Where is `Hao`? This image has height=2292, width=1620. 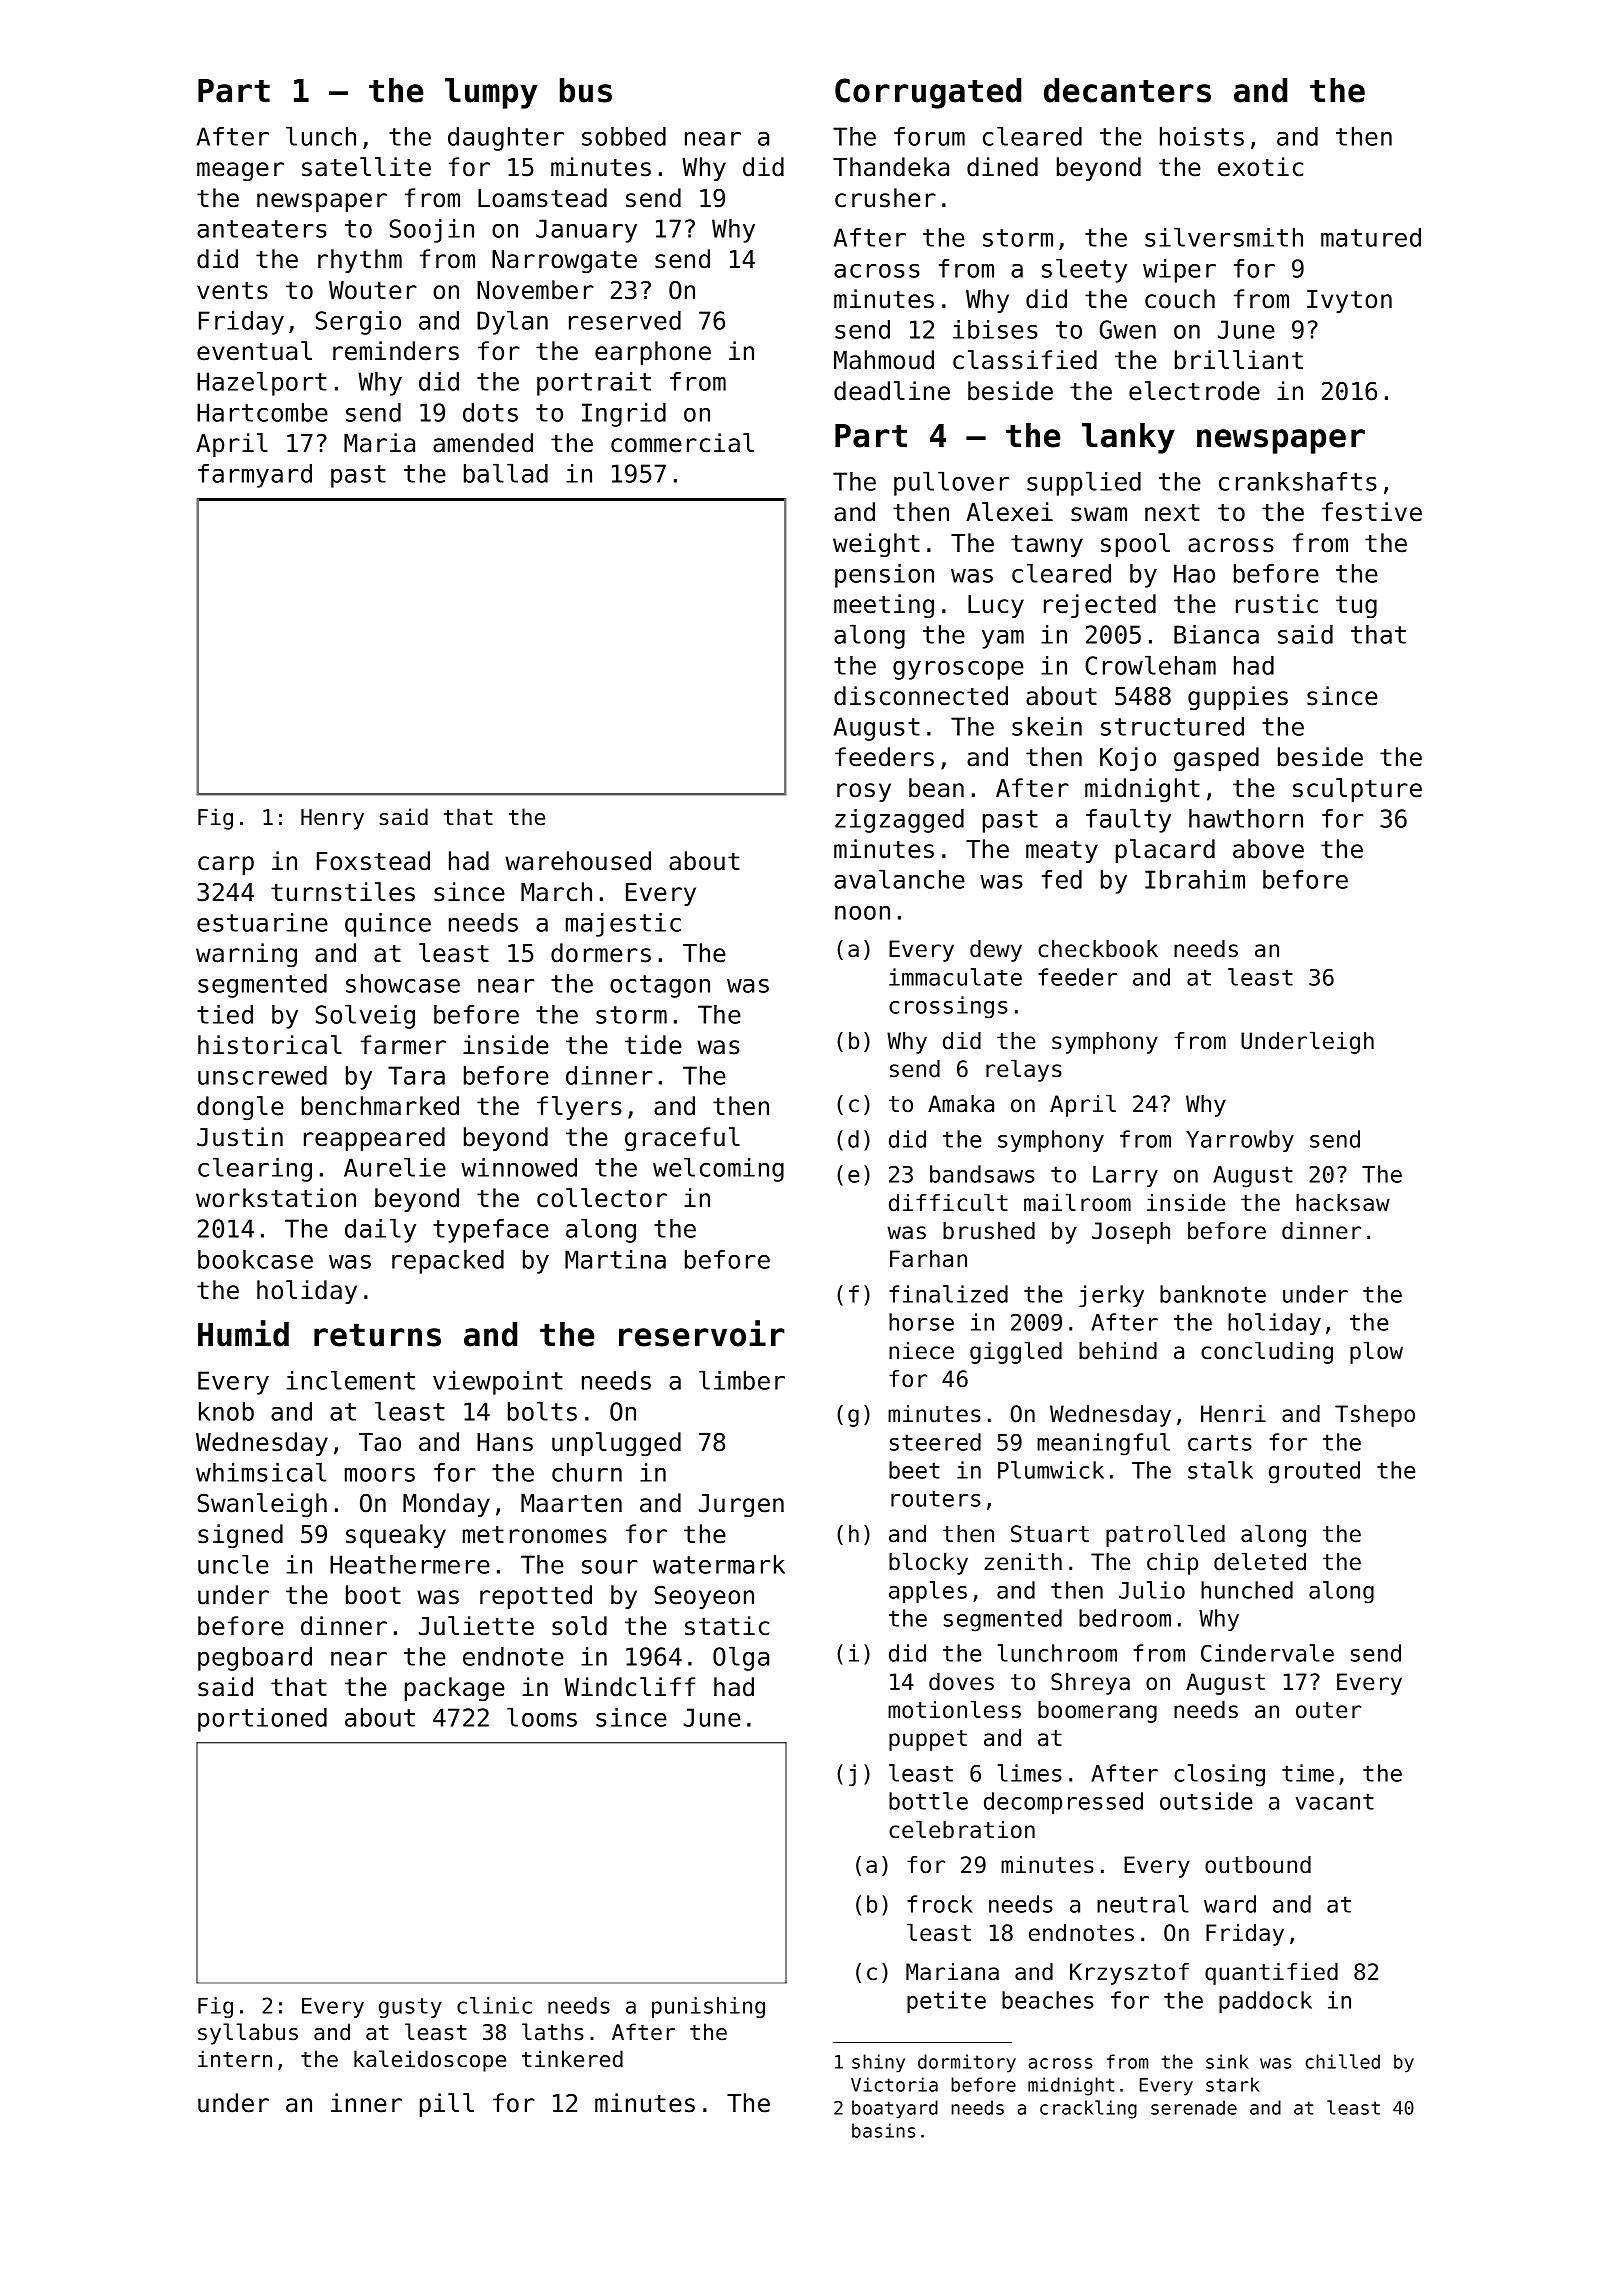 Hao is located at coordinates (1194, 573).
